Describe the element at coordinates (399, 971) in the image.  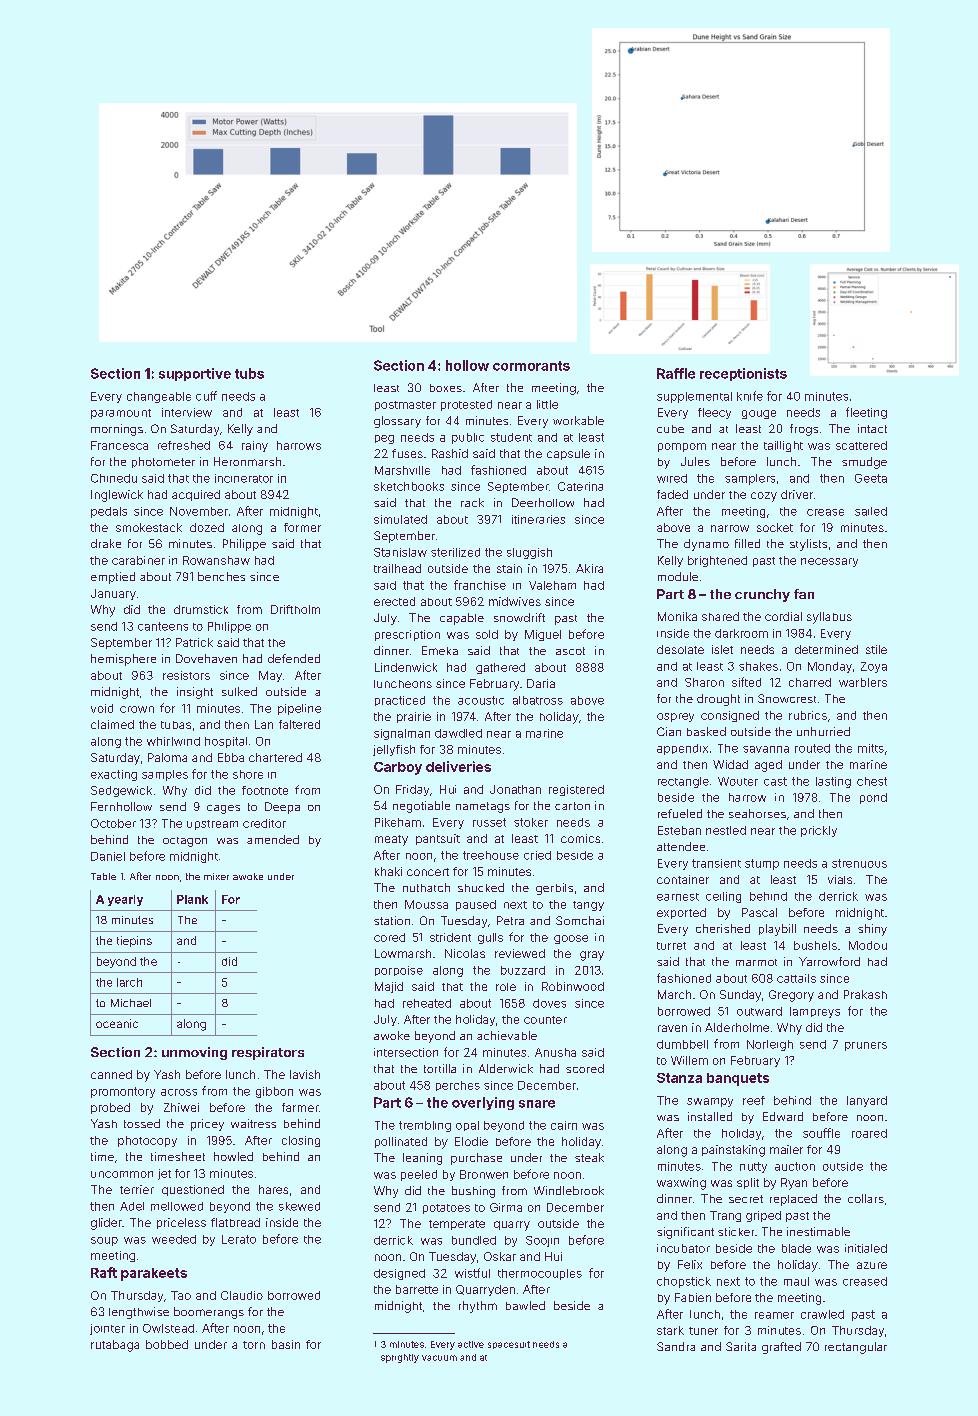
I see `porpoise` at that location.
